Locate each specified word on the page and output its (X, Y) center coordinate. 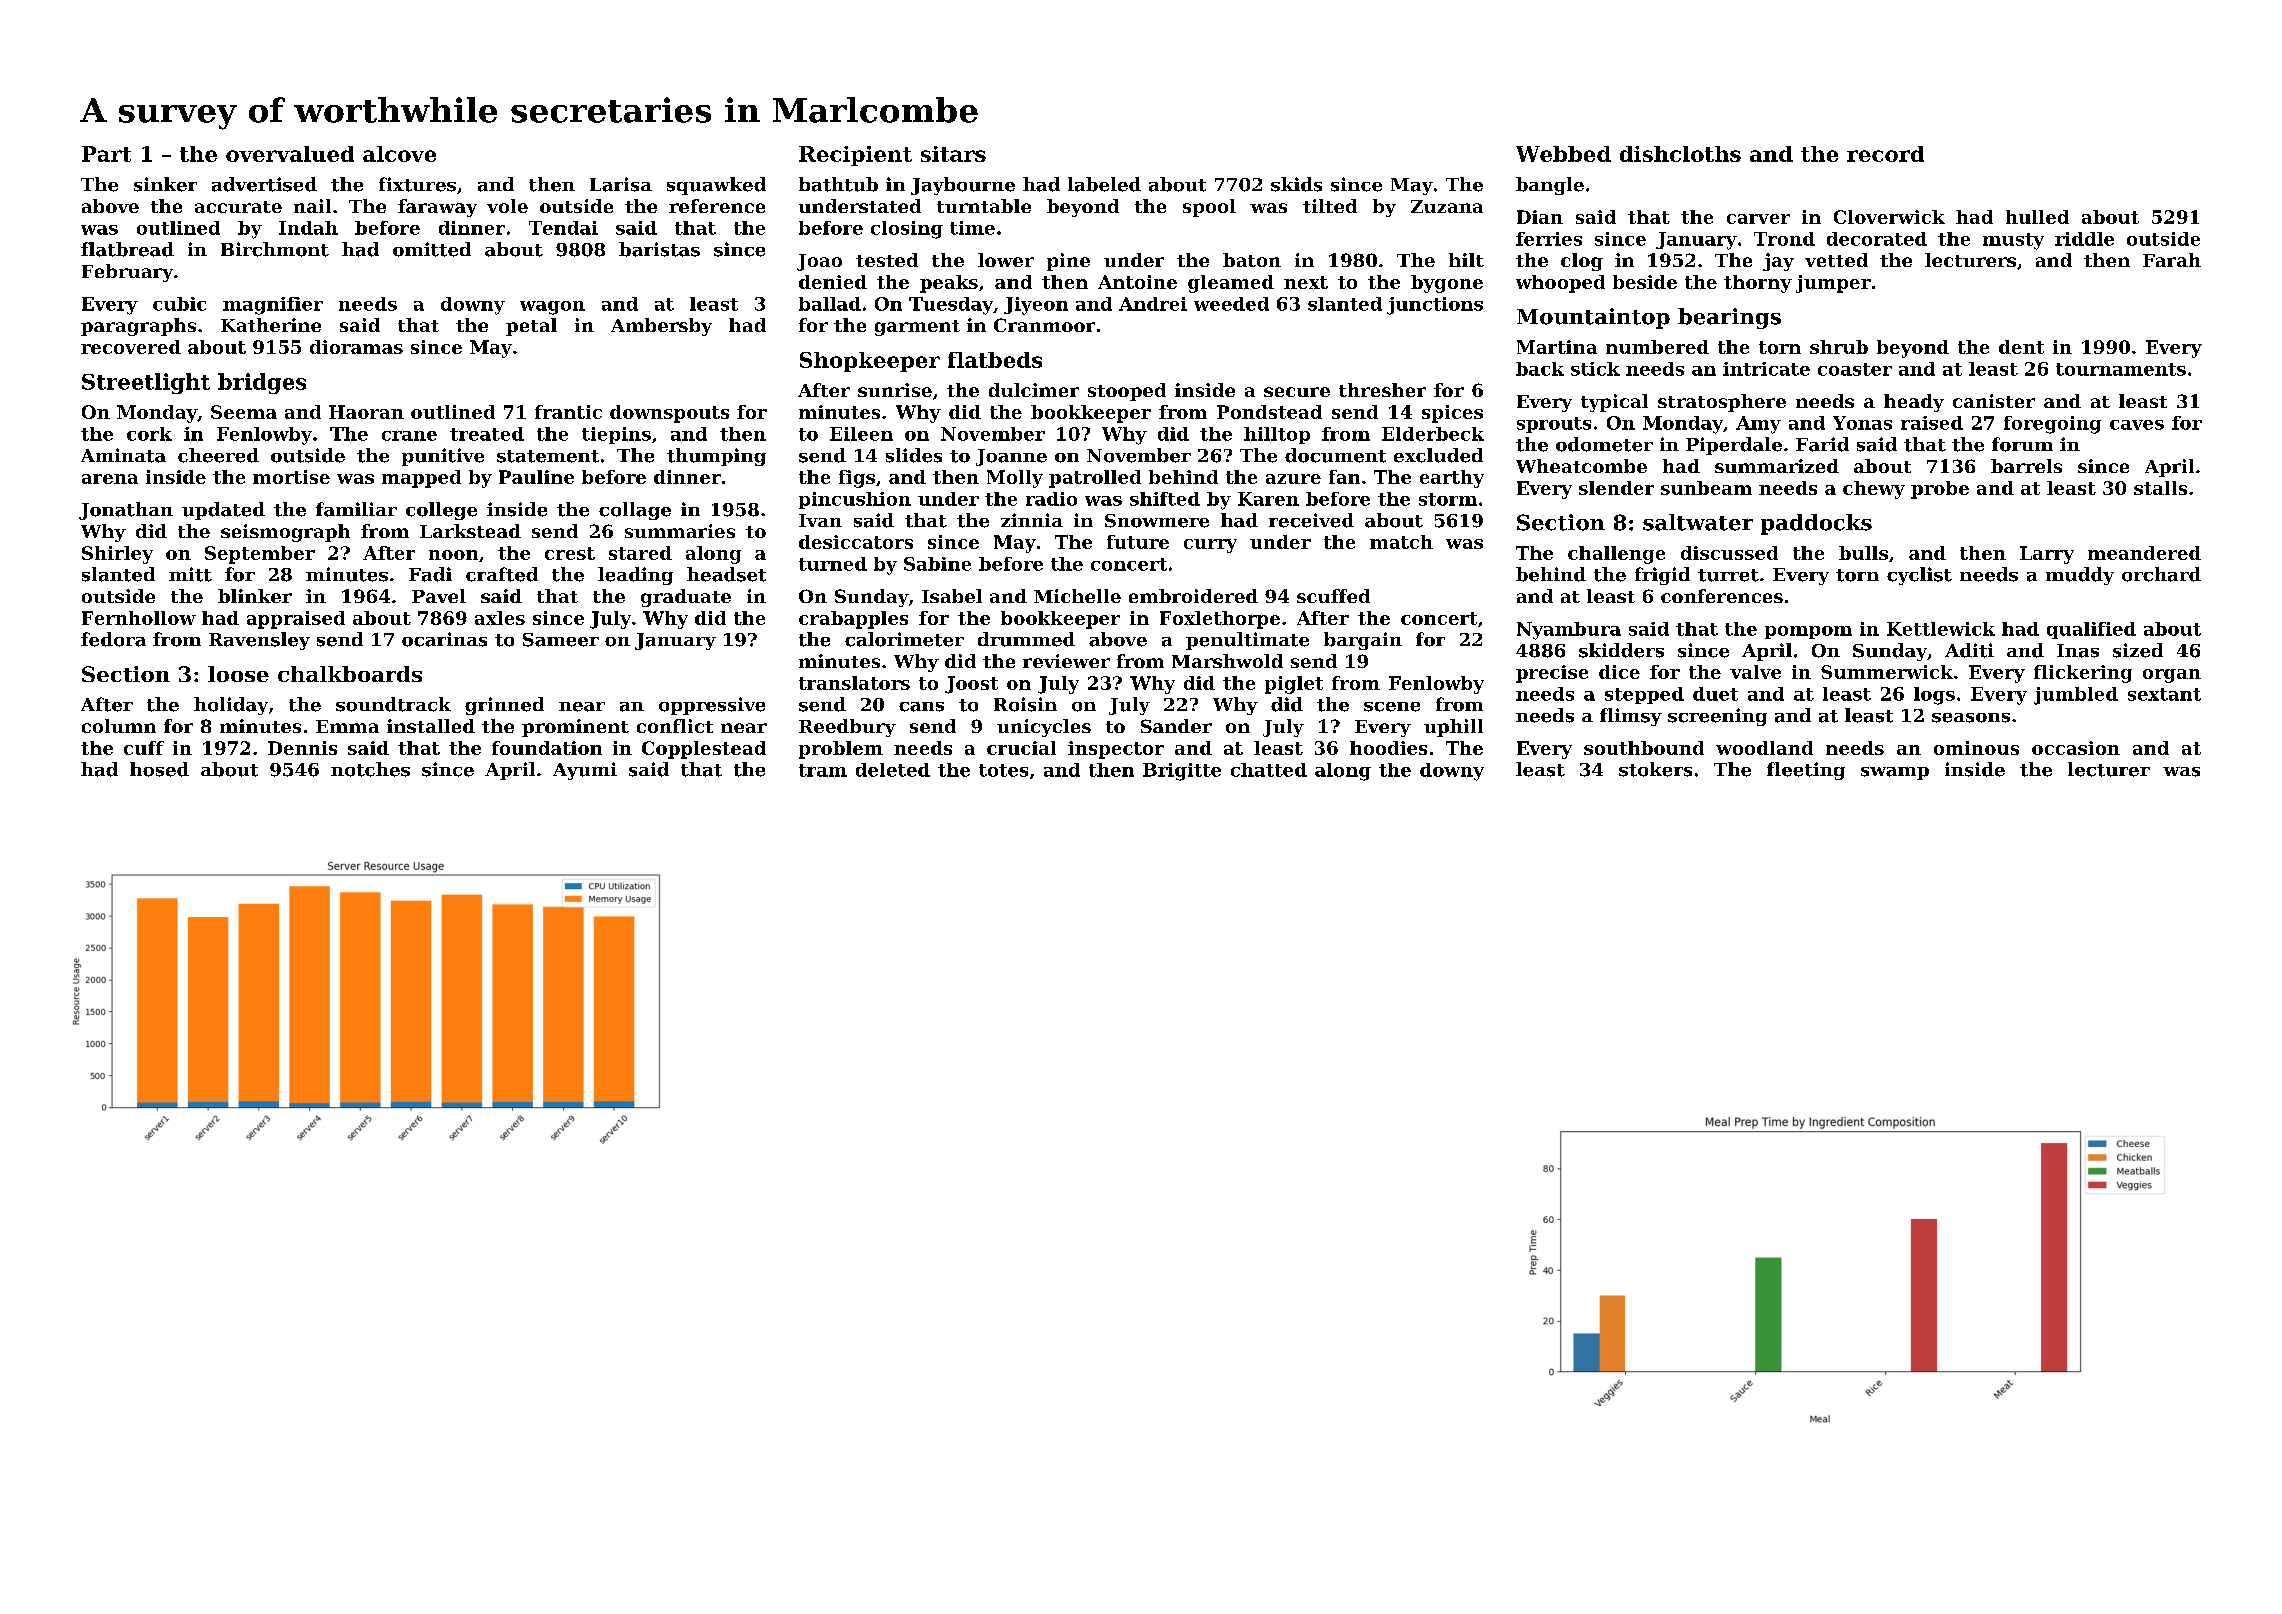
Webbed (1563, 154)
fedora (113, 639)
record (1885, 154)
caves (2137, 425)
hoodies (1388, 748)
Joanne (1011, 457)
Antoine (1137, 282)
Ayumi (585, 771)
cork (149, 434)
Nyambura (1569, 631)
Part (106, 154)
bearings (1729, 318)
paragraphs (138, 327)
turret (1728, 575)
